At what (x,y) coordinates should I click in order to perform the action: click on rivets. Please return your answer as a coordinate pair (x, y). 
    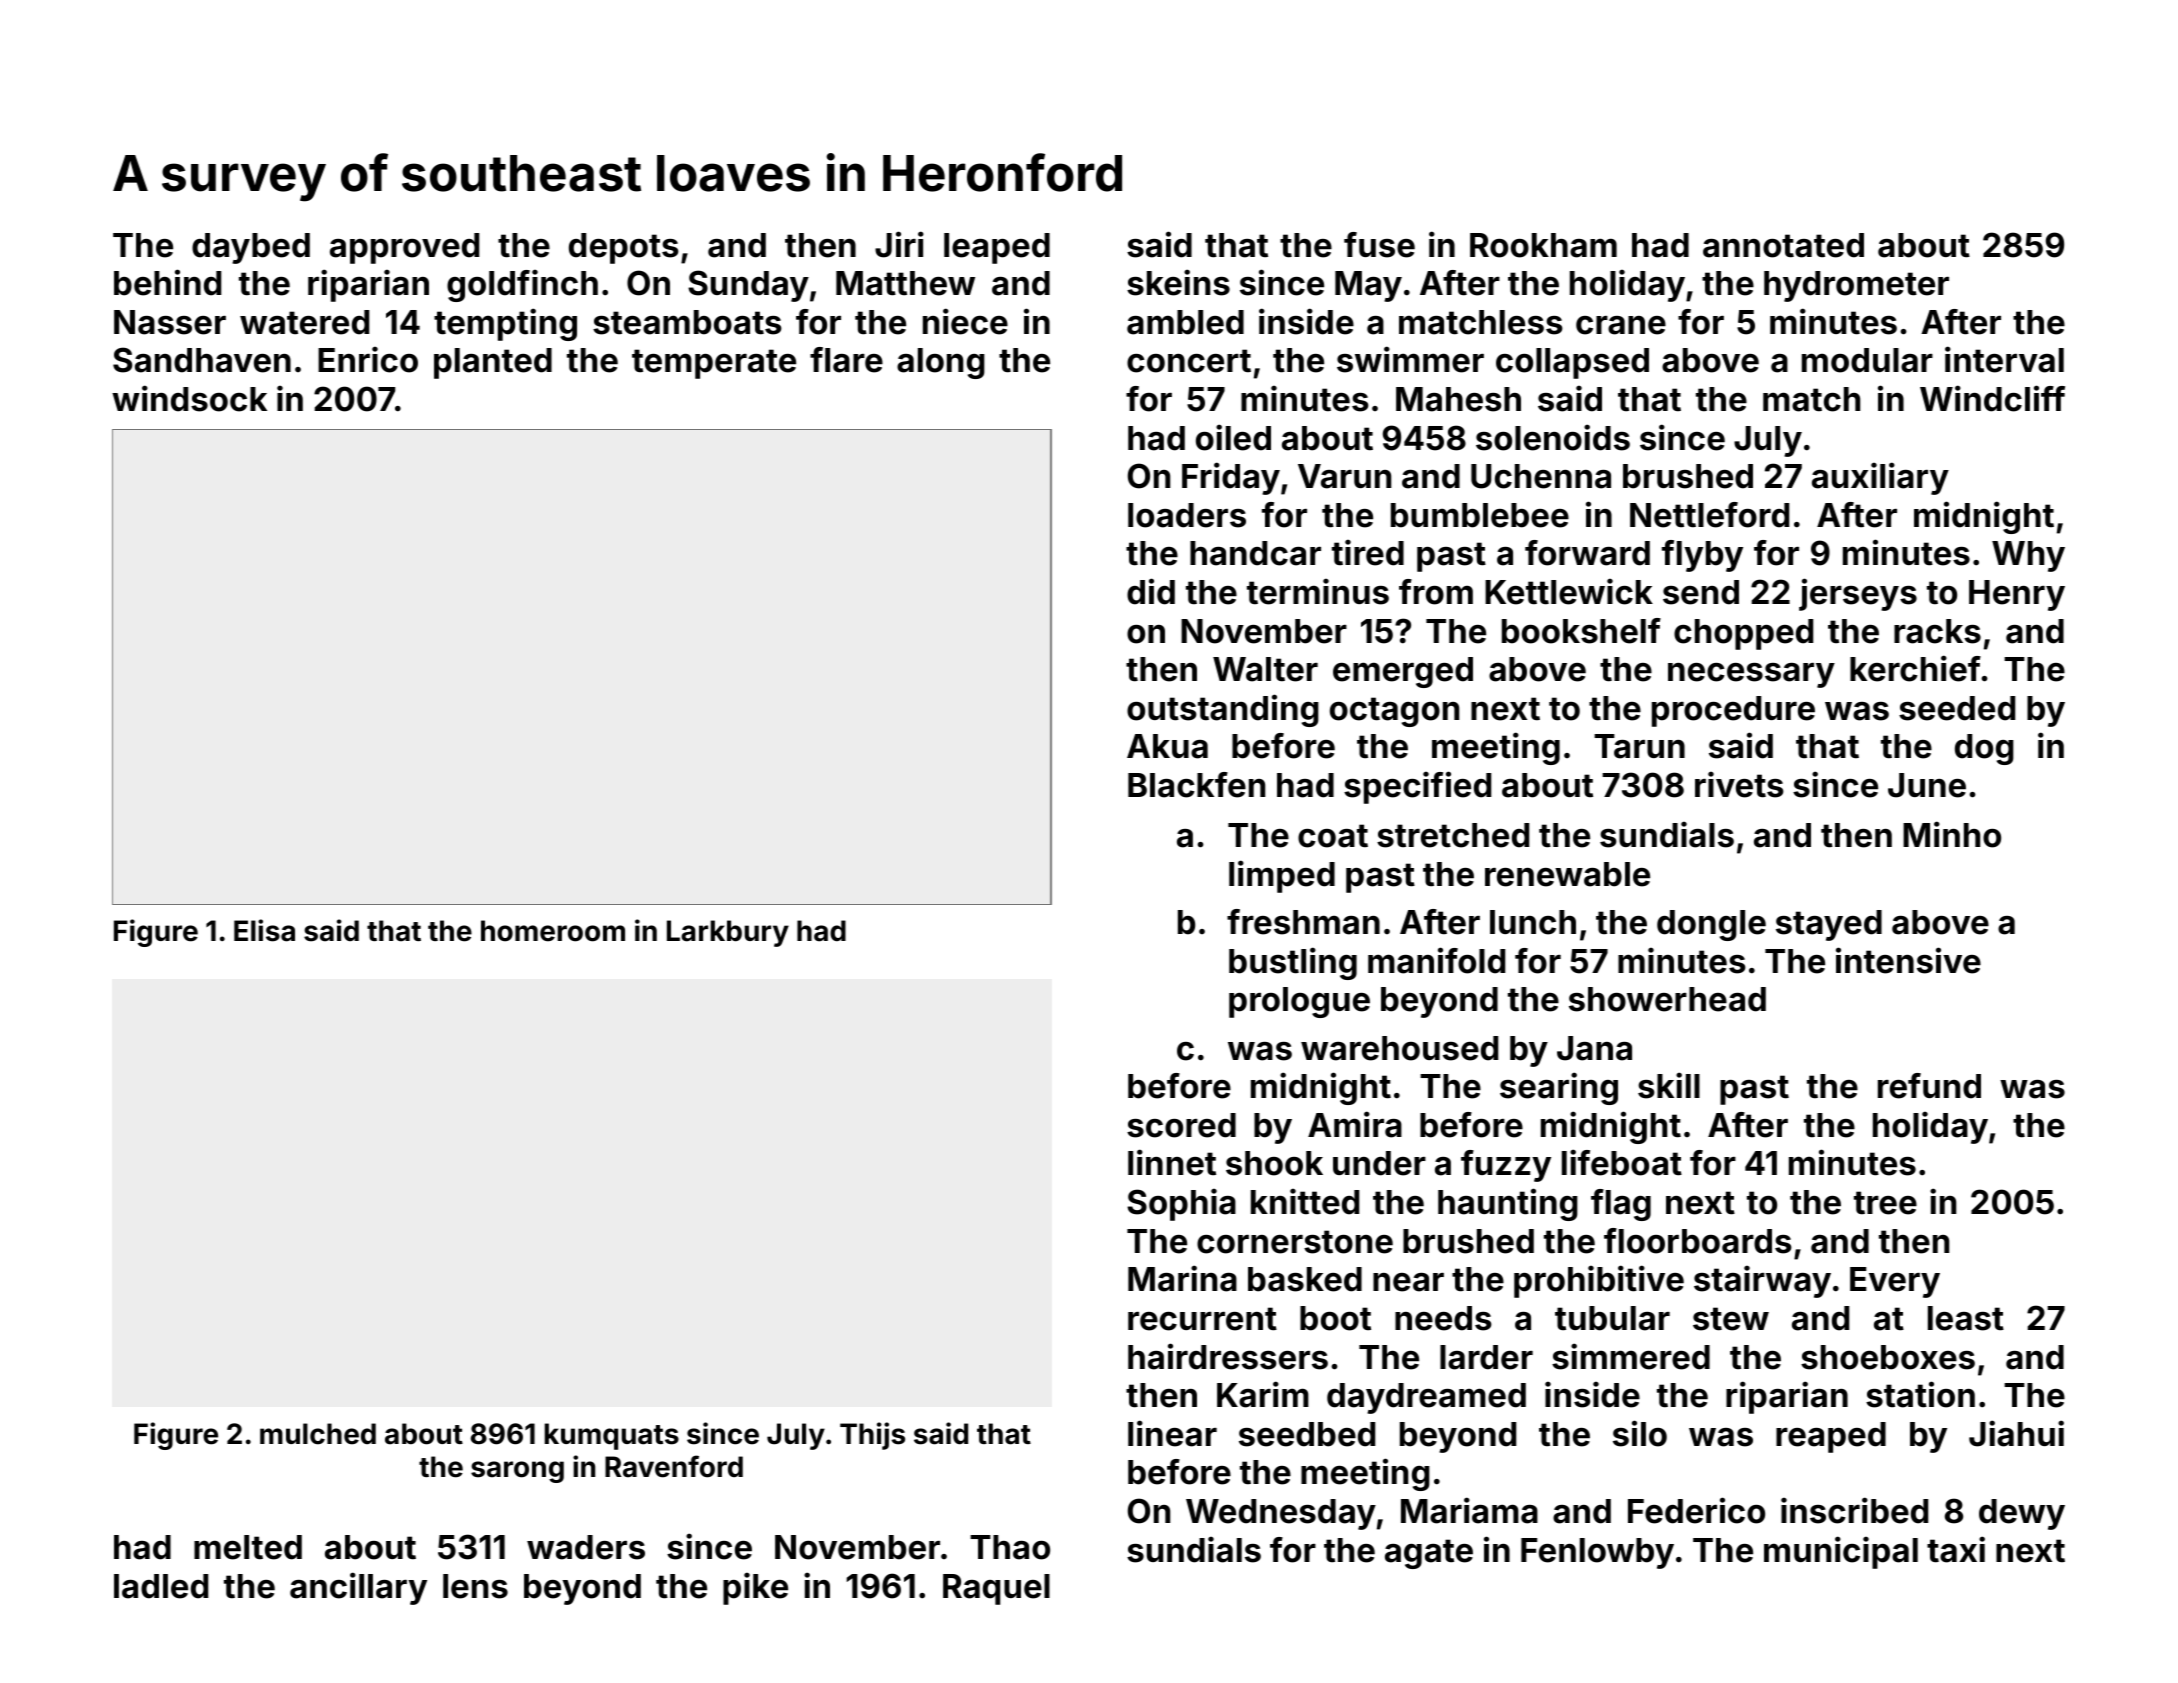
    Looking at the image, I should click on (1739, 784).
